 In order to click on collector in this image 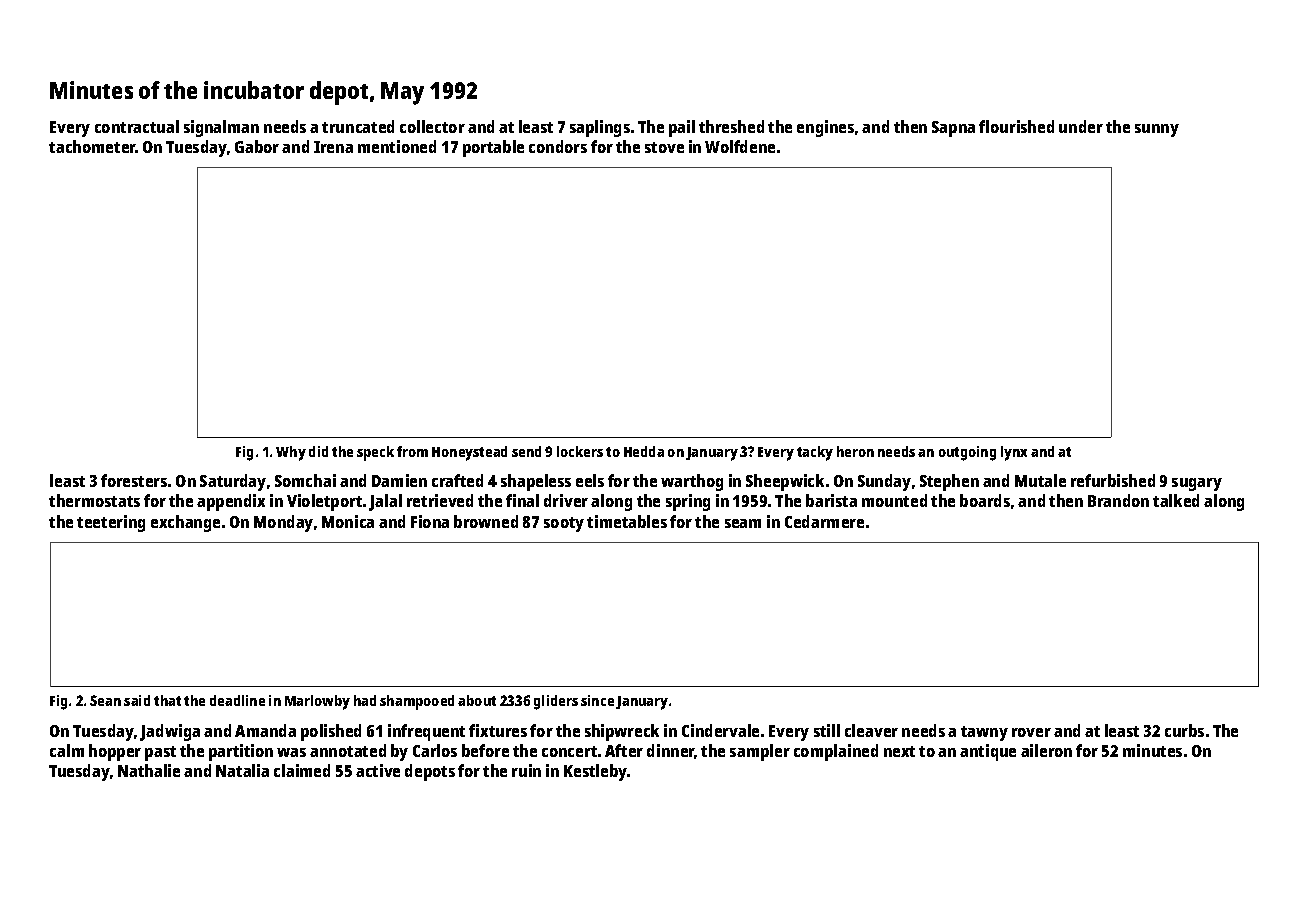, I will do `click(432, 126)`.
